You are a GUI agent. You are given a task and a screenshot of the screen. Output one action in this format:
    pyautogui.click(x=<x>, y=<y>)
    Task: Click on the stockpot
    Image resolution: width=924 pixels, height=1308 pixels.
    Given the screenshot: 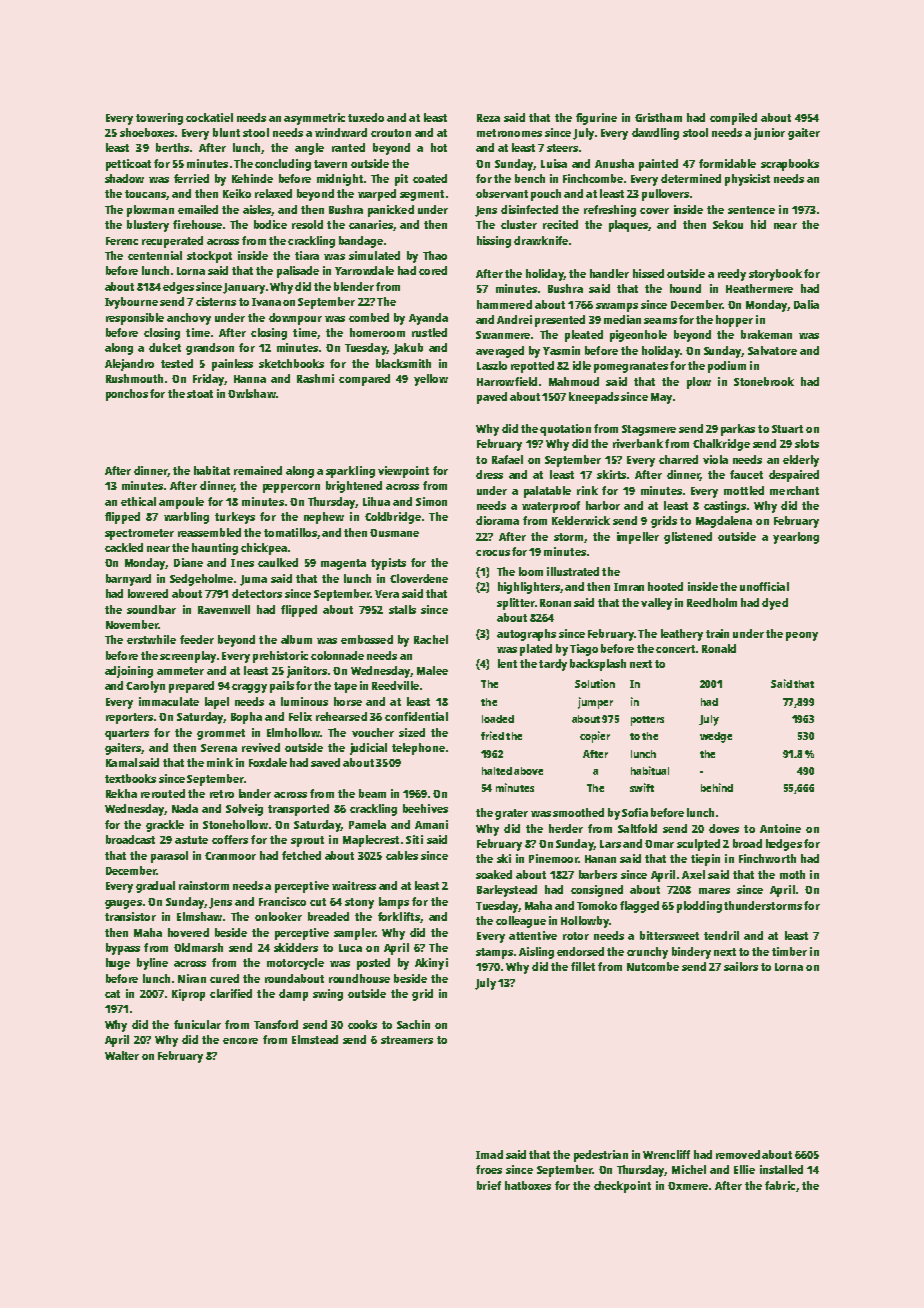 What is the action you would take?
    pyautogui.click(x=209, y=257)
